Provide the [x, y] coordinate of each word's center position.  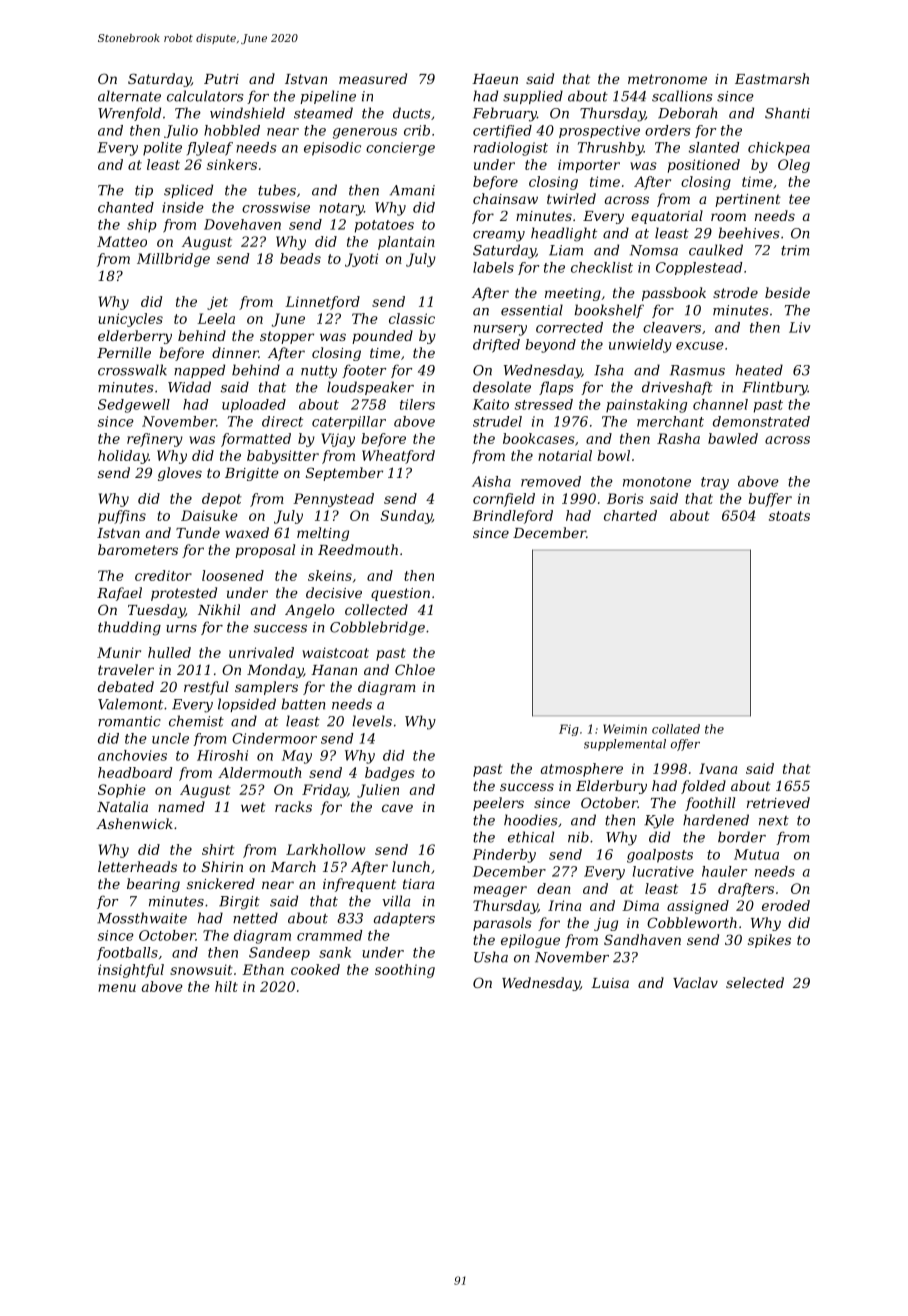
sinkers [232, 164]
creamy [499, 236]
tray [715, 483]
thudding [129, 628]
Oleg [794, 166]
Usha [491, 957]
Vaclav [695, 982]
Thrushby [611, 149]
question [400, 594]
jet [217, 303]
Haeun [495, 79]
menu [117, 988]
